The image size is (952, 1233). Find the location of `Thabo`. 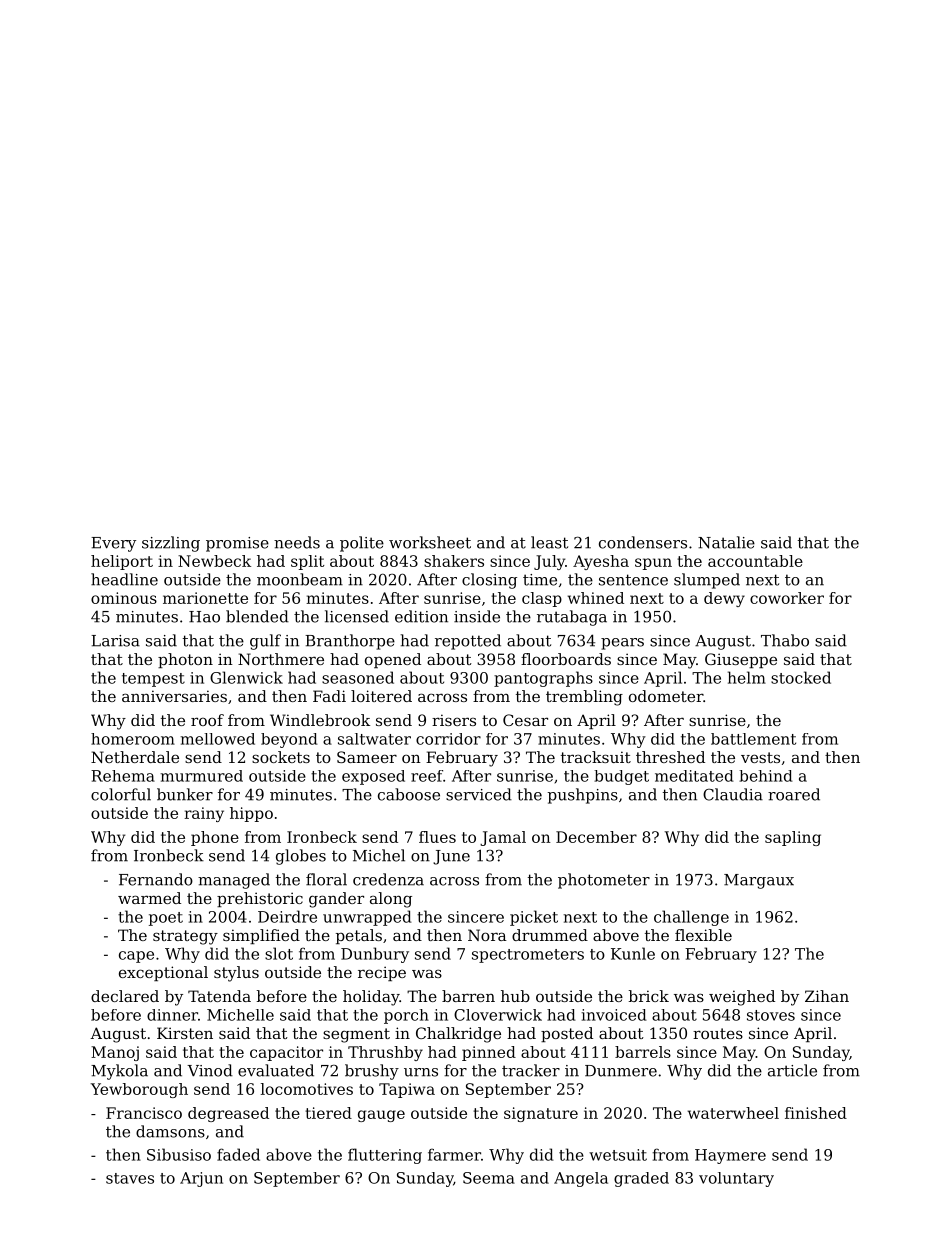

Thabo is located at coordinates (785, 640).
